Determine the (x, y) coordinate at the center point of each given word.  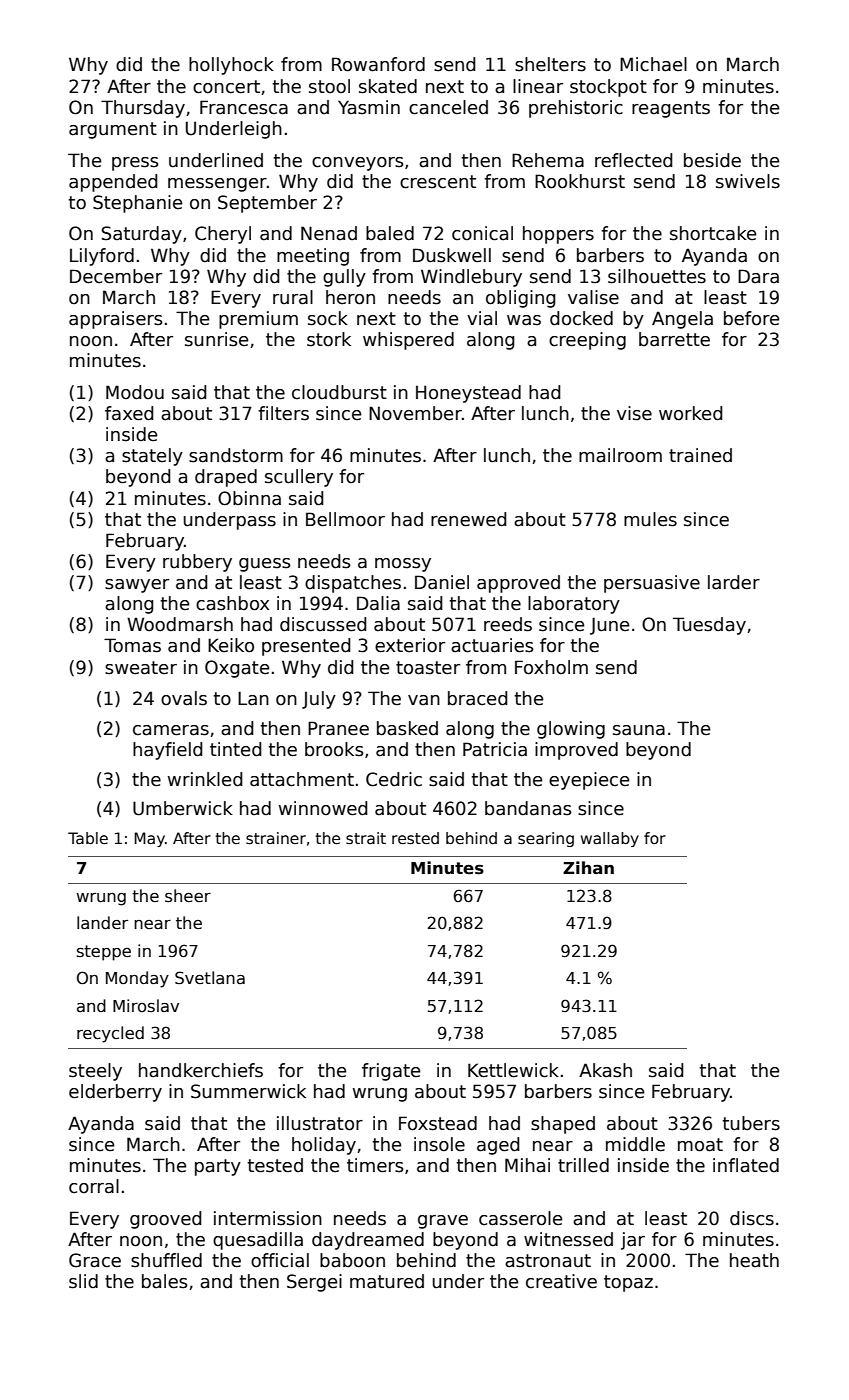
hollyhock (231, 66)
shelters (550, 64)
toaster (428, 668)
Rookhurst (580, 181)
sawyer (137, 586)
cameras (171, 730)
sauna (639, 730)
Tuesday (709, 626)
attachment (302, 779)
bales (165, 1281)
